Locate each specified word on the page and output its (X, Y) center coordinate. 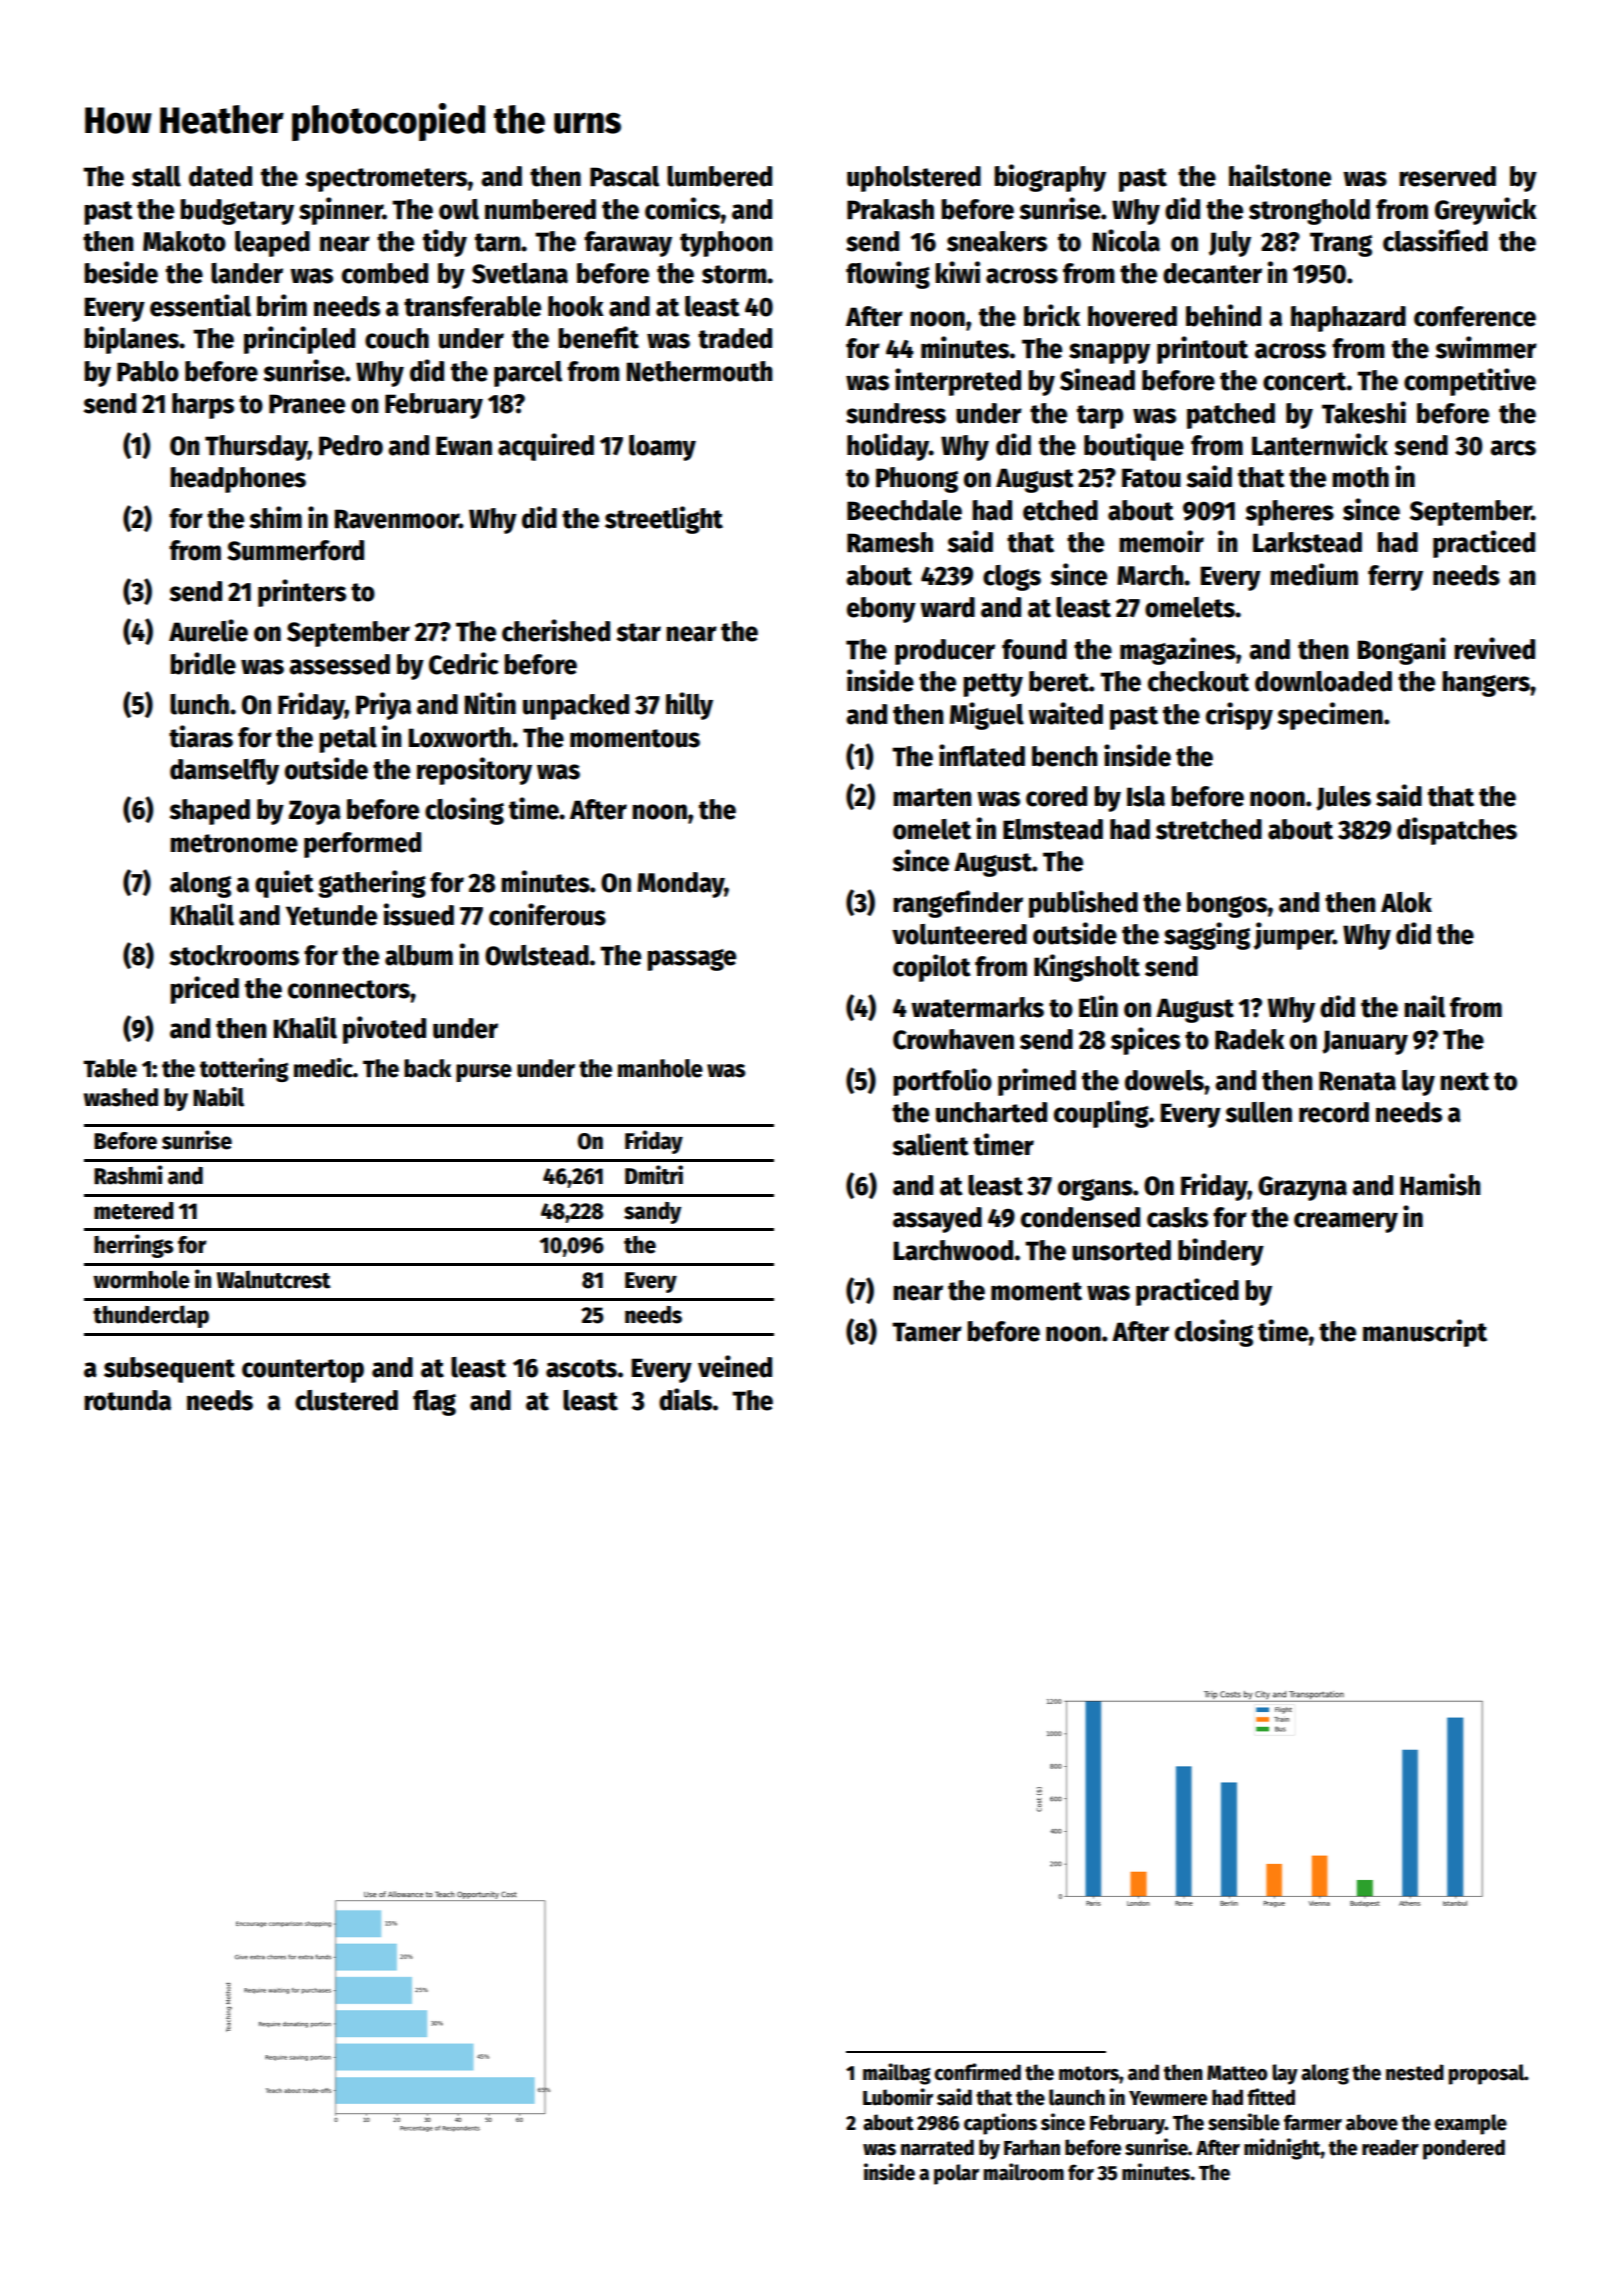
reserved (1447, 176)
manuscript (1425, 1333)
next (1464, 1081)
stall (156, 176)
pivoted (384, 1030)
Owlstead (537, 955)
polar (956, 2174)
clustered (346, 1400)
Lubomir (898, 2097)
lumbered (719, 176)
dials (685, 1399)
